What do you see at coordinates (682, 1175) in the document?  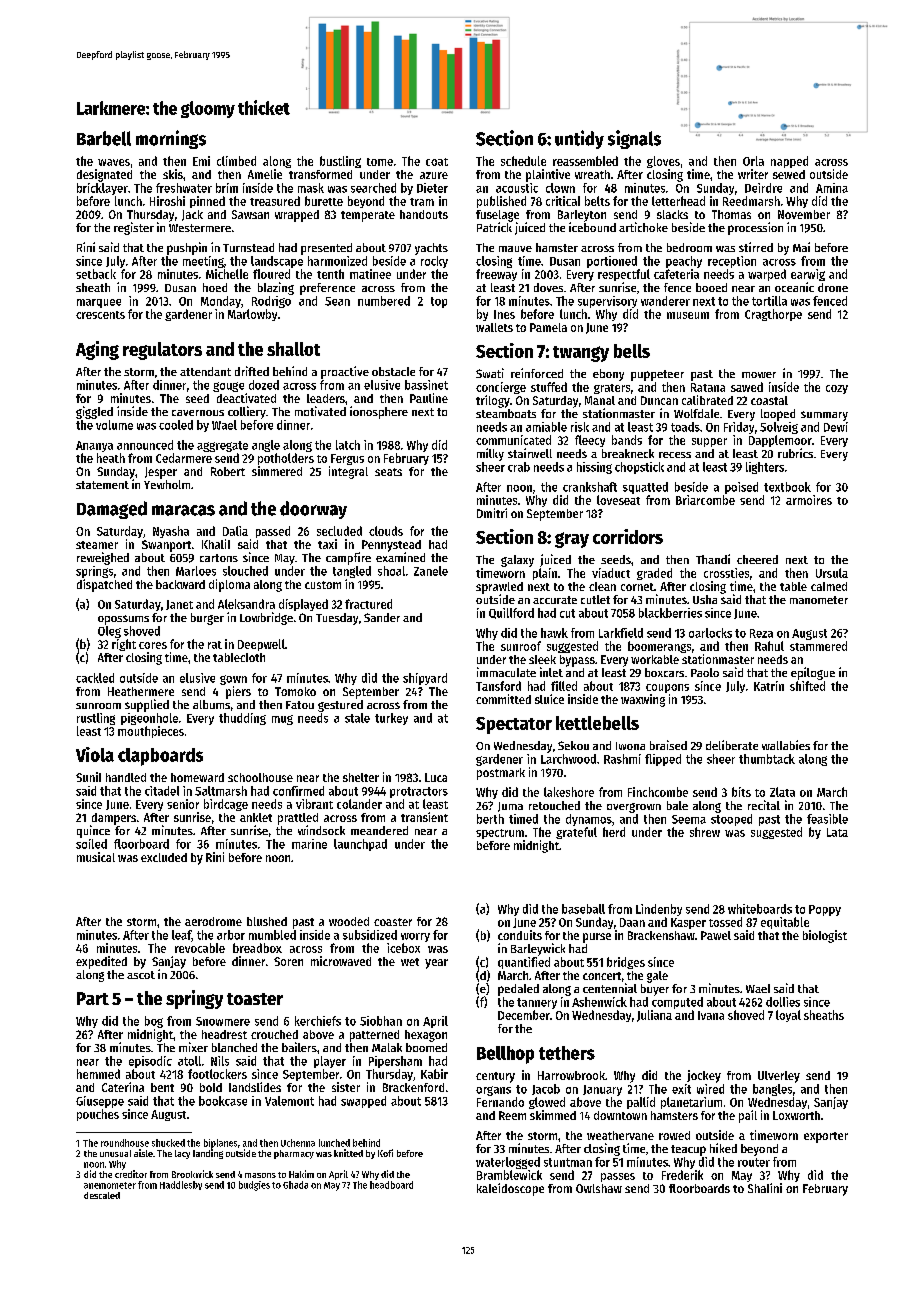 I see `Frederik` at bounding box center [682, 1175].
